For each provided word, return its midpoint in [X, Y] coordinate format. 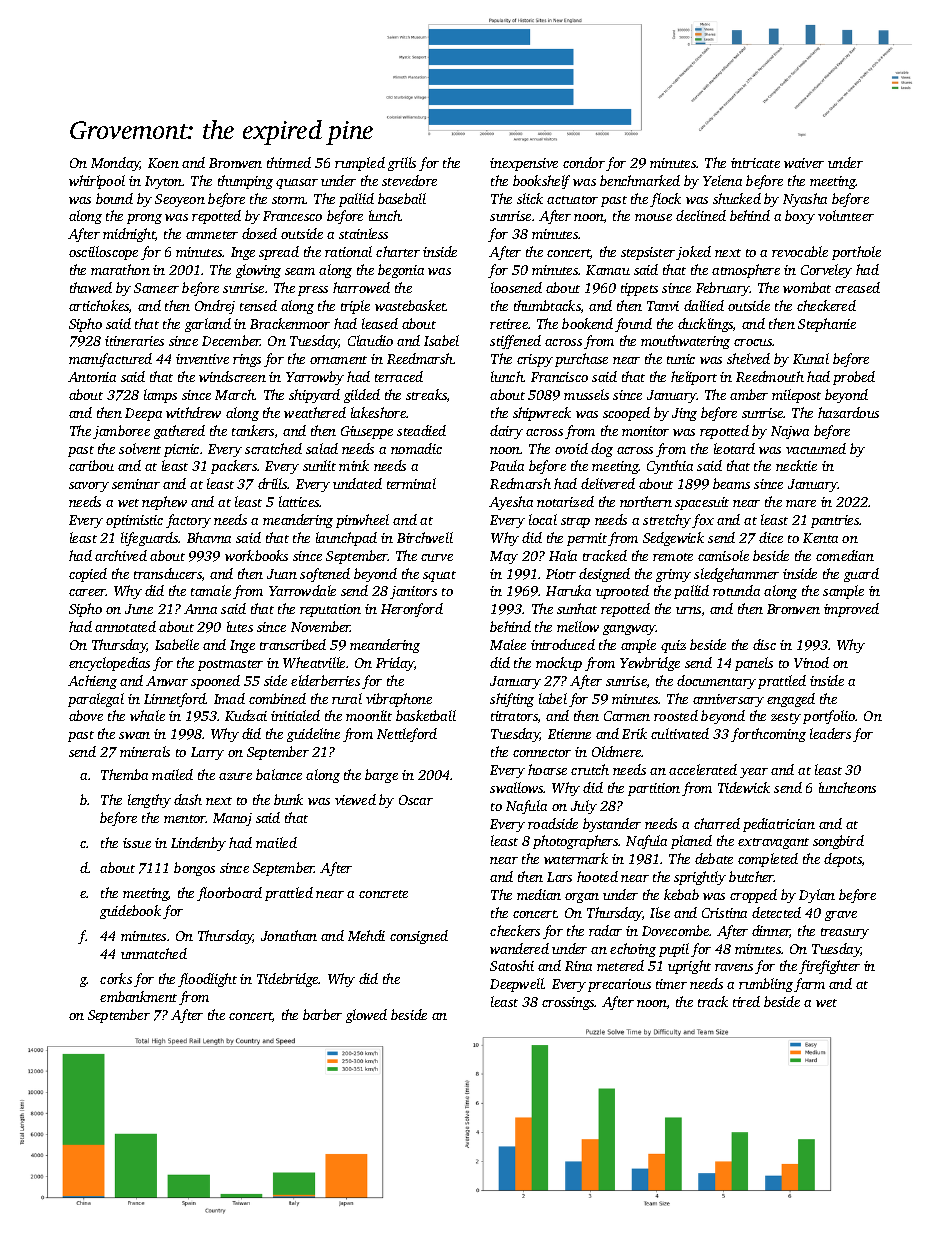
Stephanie [827, 325]
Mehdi [366, 935]
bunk [288, 799]
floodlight [207, 980]
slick [530, 198]
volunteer [846, 215]
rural [347, 698]
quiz [673, 646]
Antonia [92, 377]
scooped [626, 414]
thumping [245, 182]
